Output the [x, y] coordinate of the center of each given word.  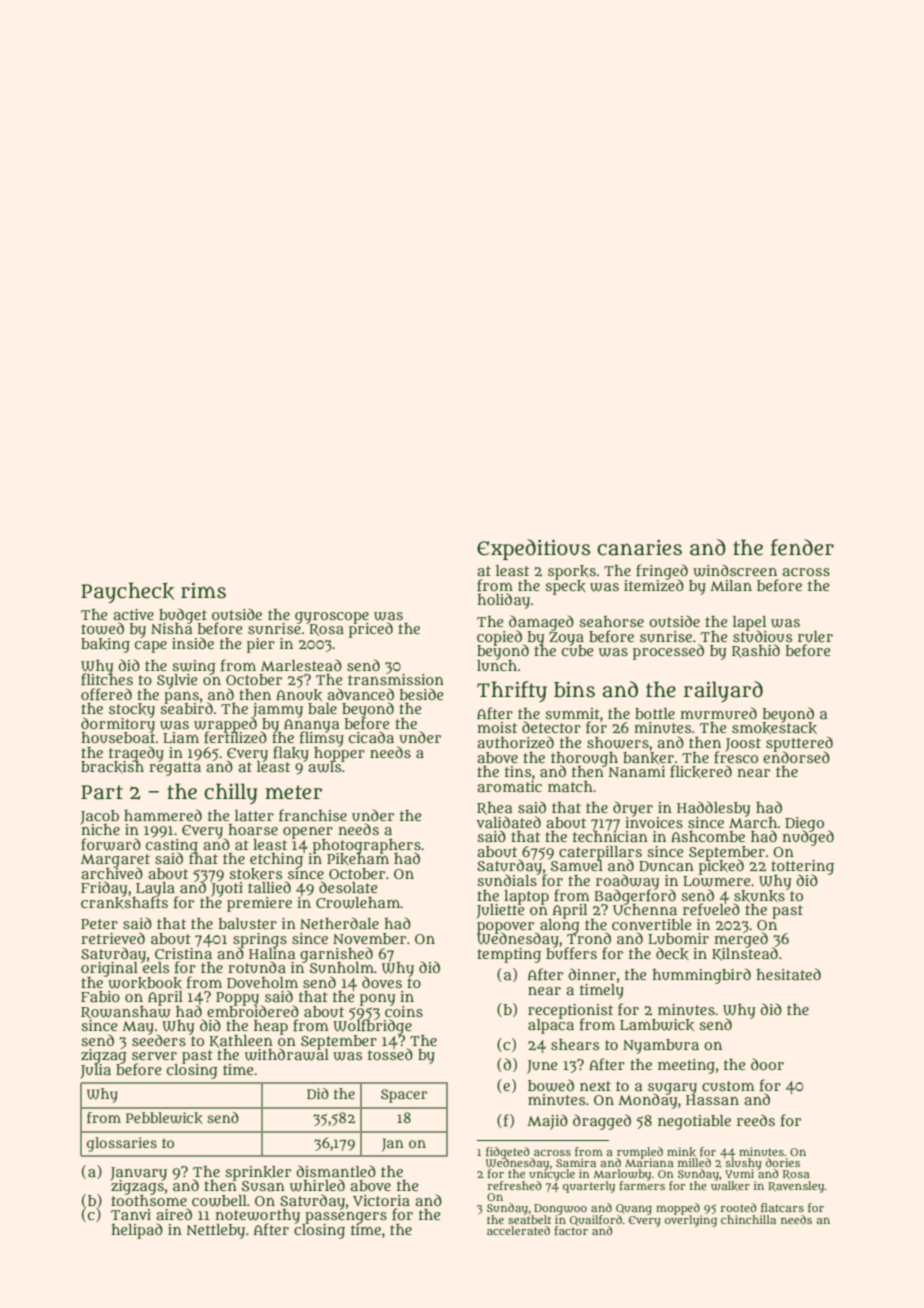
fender [802, 547]
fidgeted [508, 1152]
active [133, 614]
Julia [95, 1071]
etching [276, 860]
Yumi [739, 1174]
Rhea [494, 808]
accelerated [518, 1230]
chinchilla [748, 1219]
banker [648, 758]
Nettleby [215, 1231]
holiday [503, 601]
